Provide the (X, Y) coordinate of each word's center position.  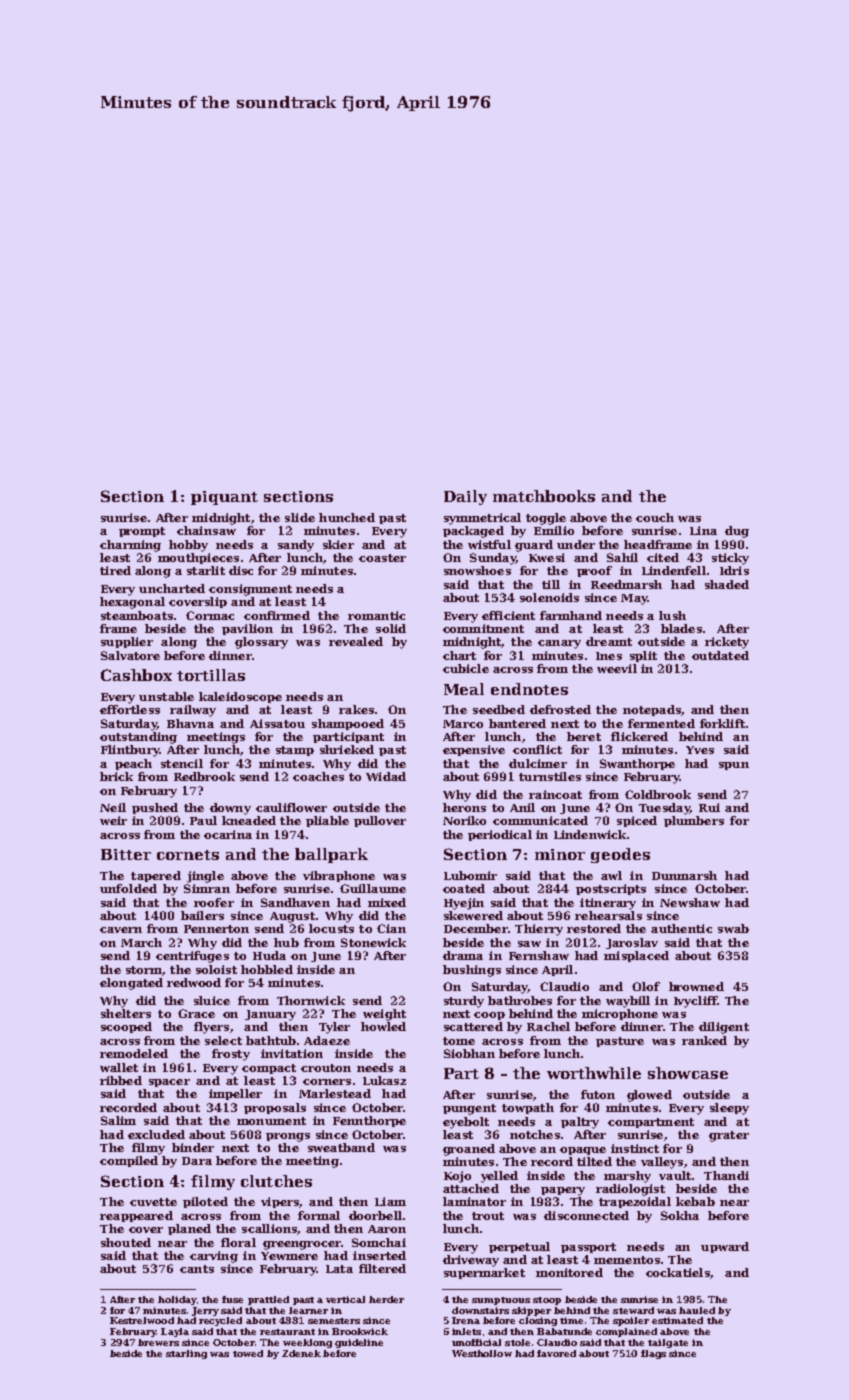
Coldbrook (658, 794)
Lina (703, 530)
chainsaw (206, 530)
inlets (466, 1331)
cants (197, 1269)
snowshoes (477, 570)
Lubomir (470, 875)
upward (725, 1247)
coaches (318, 776)
